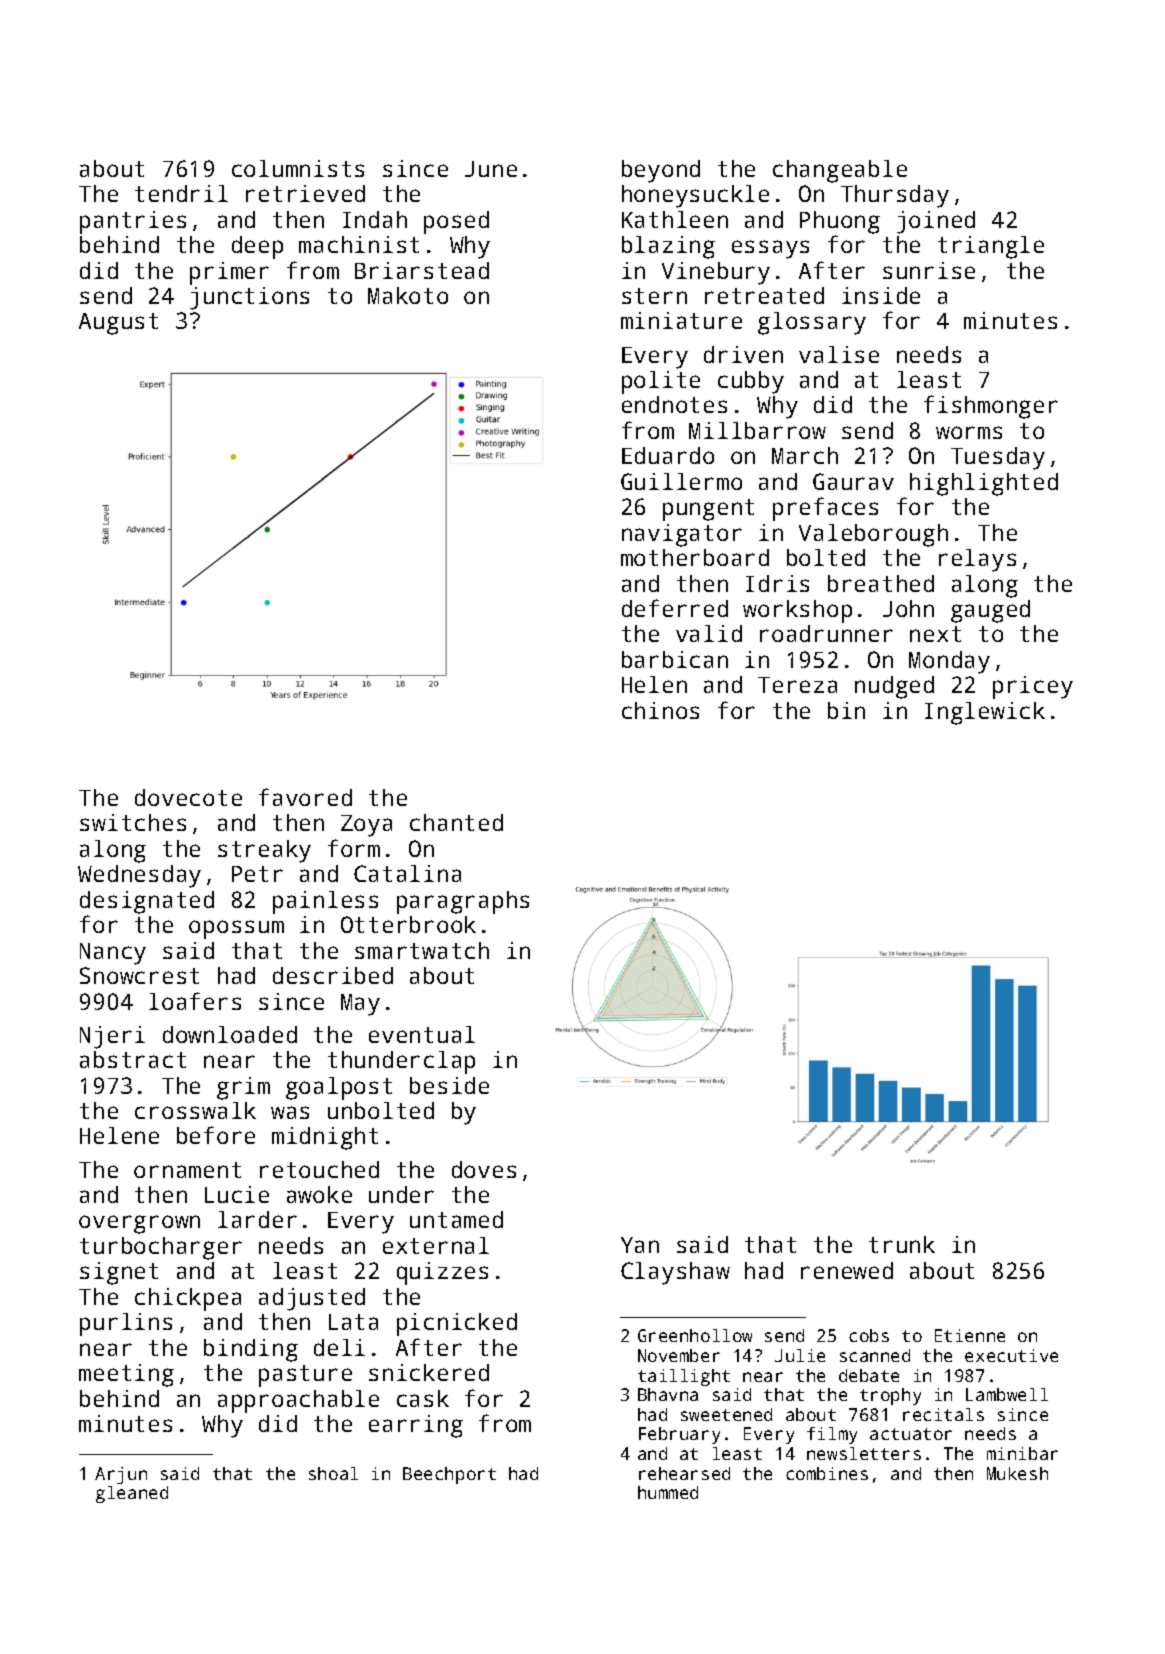 This screenshot has width=1165, height=1654. Describe the element at coordinates (902, 1244) in the screenshot. I see `trunk` at that location.
